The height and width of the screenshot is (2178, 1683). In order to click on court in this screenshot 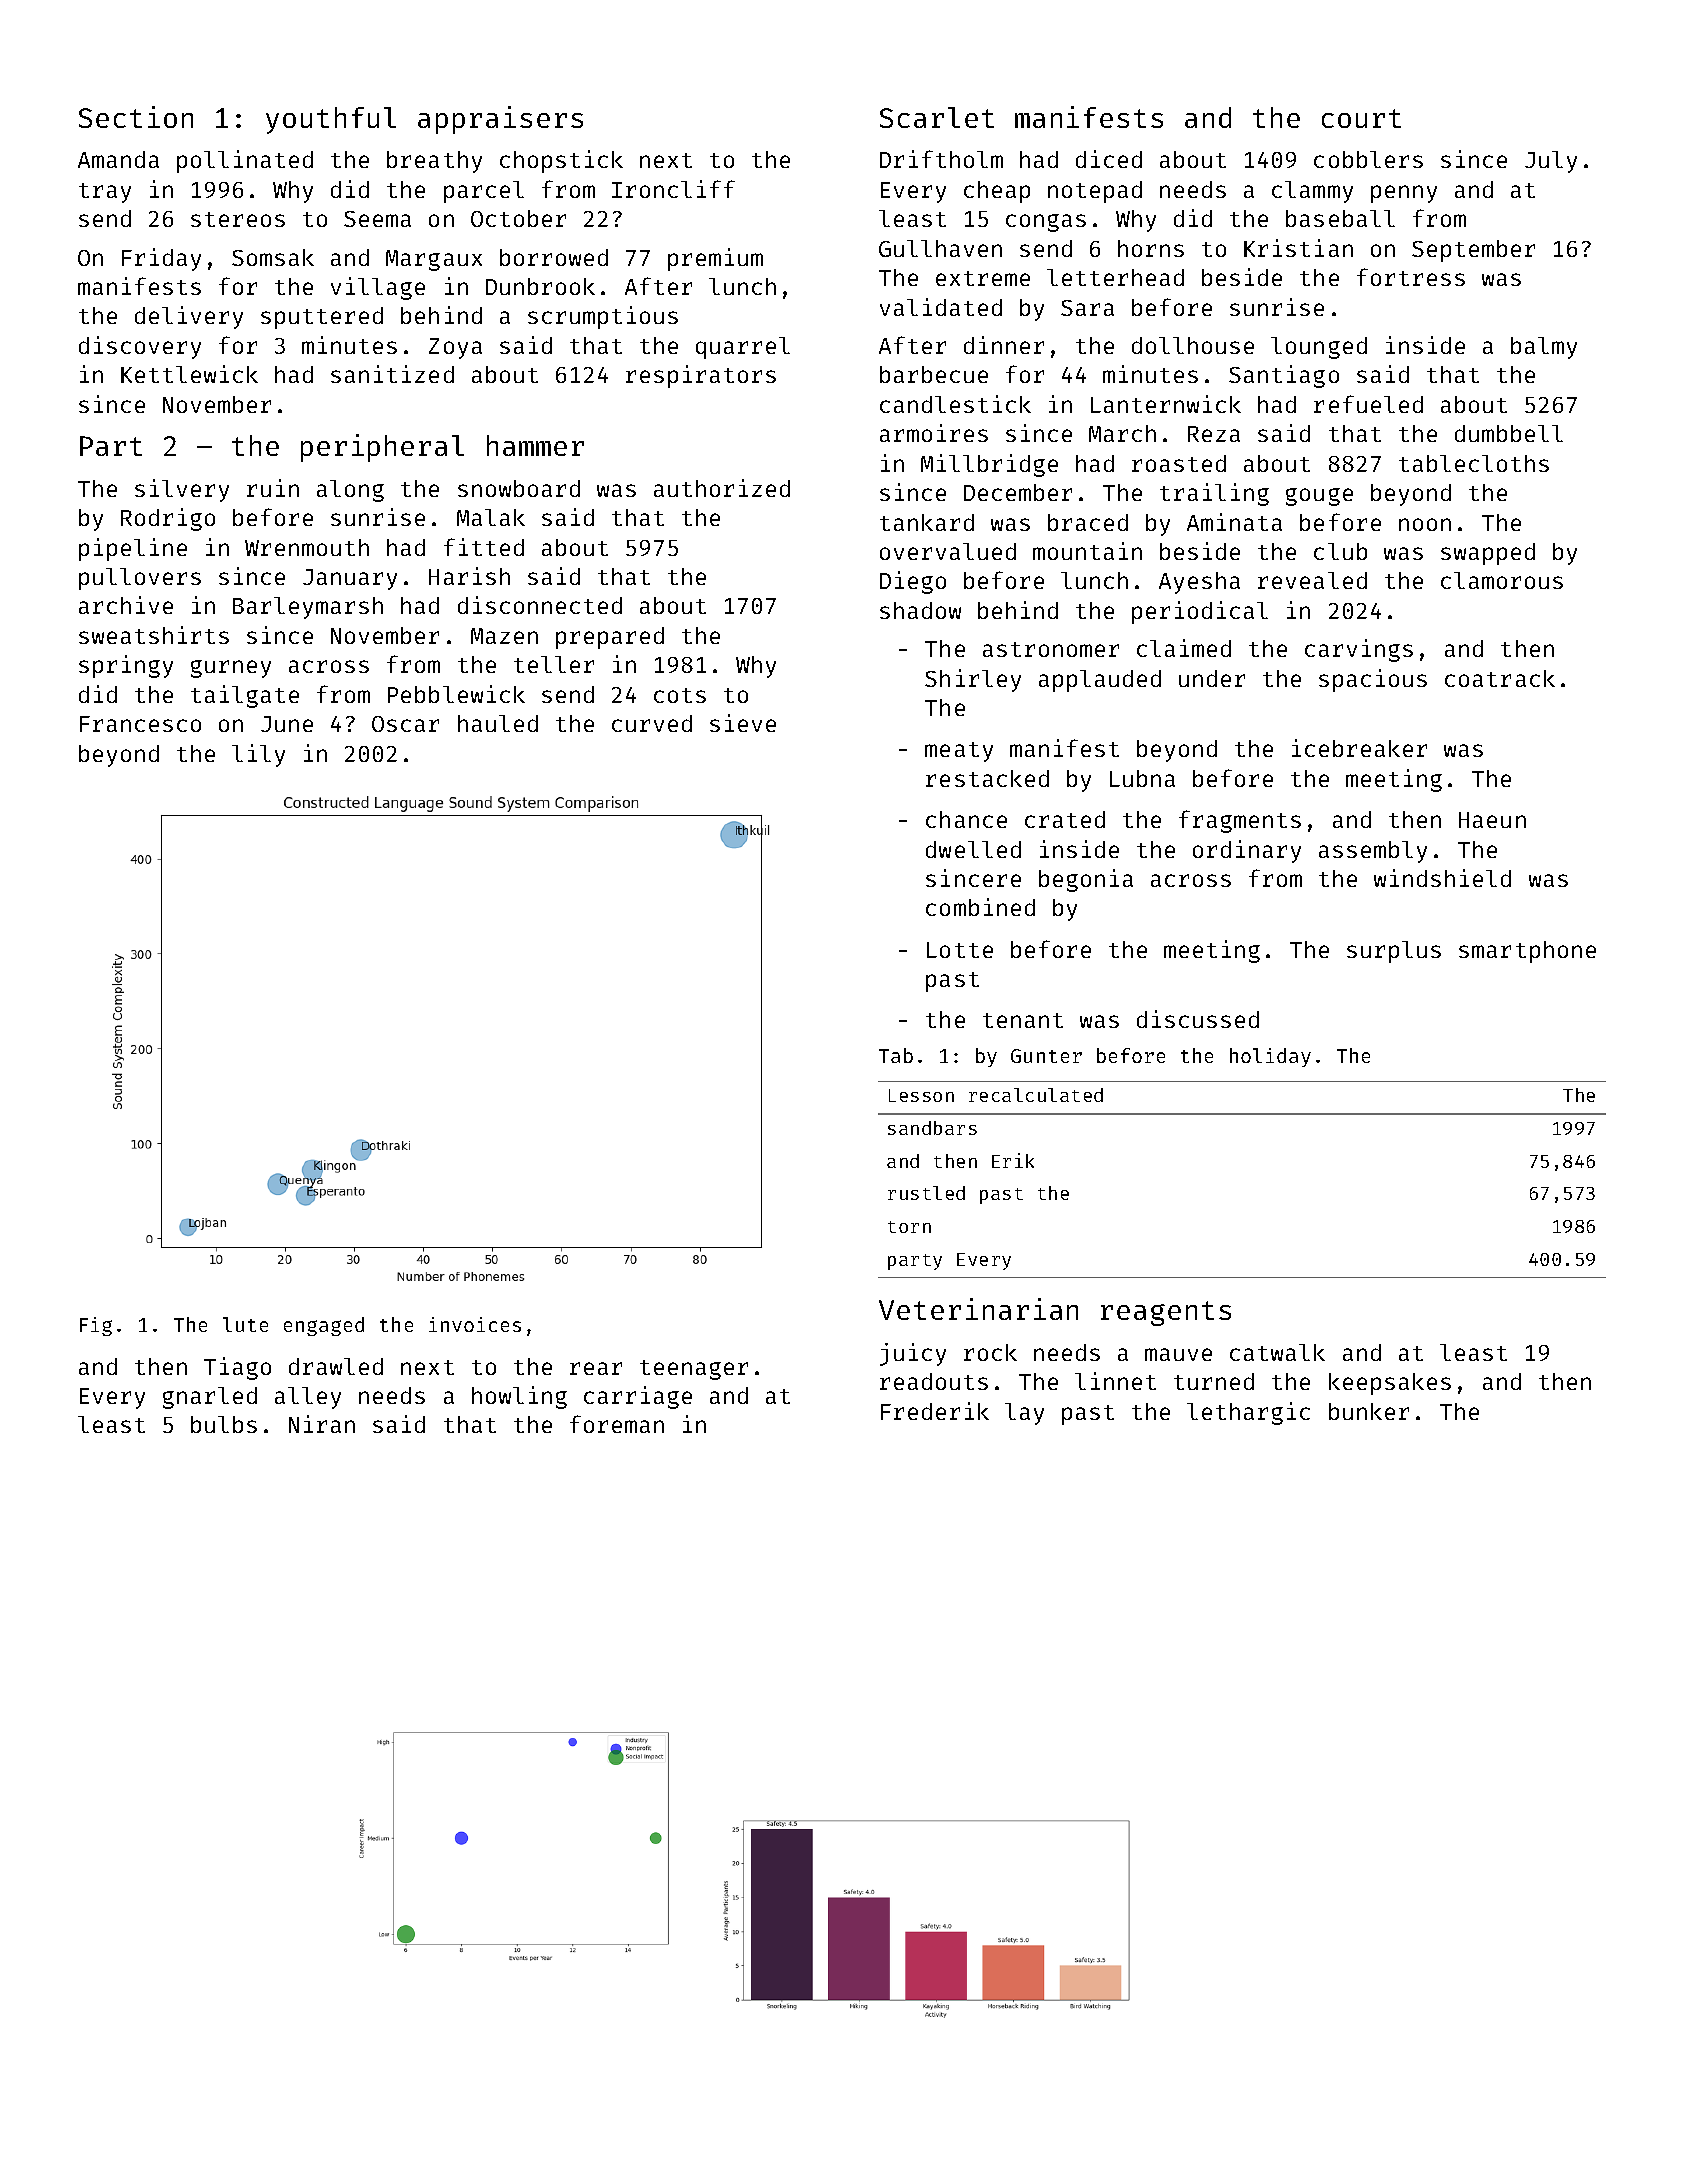, I will do `click(1361, 118)`.
